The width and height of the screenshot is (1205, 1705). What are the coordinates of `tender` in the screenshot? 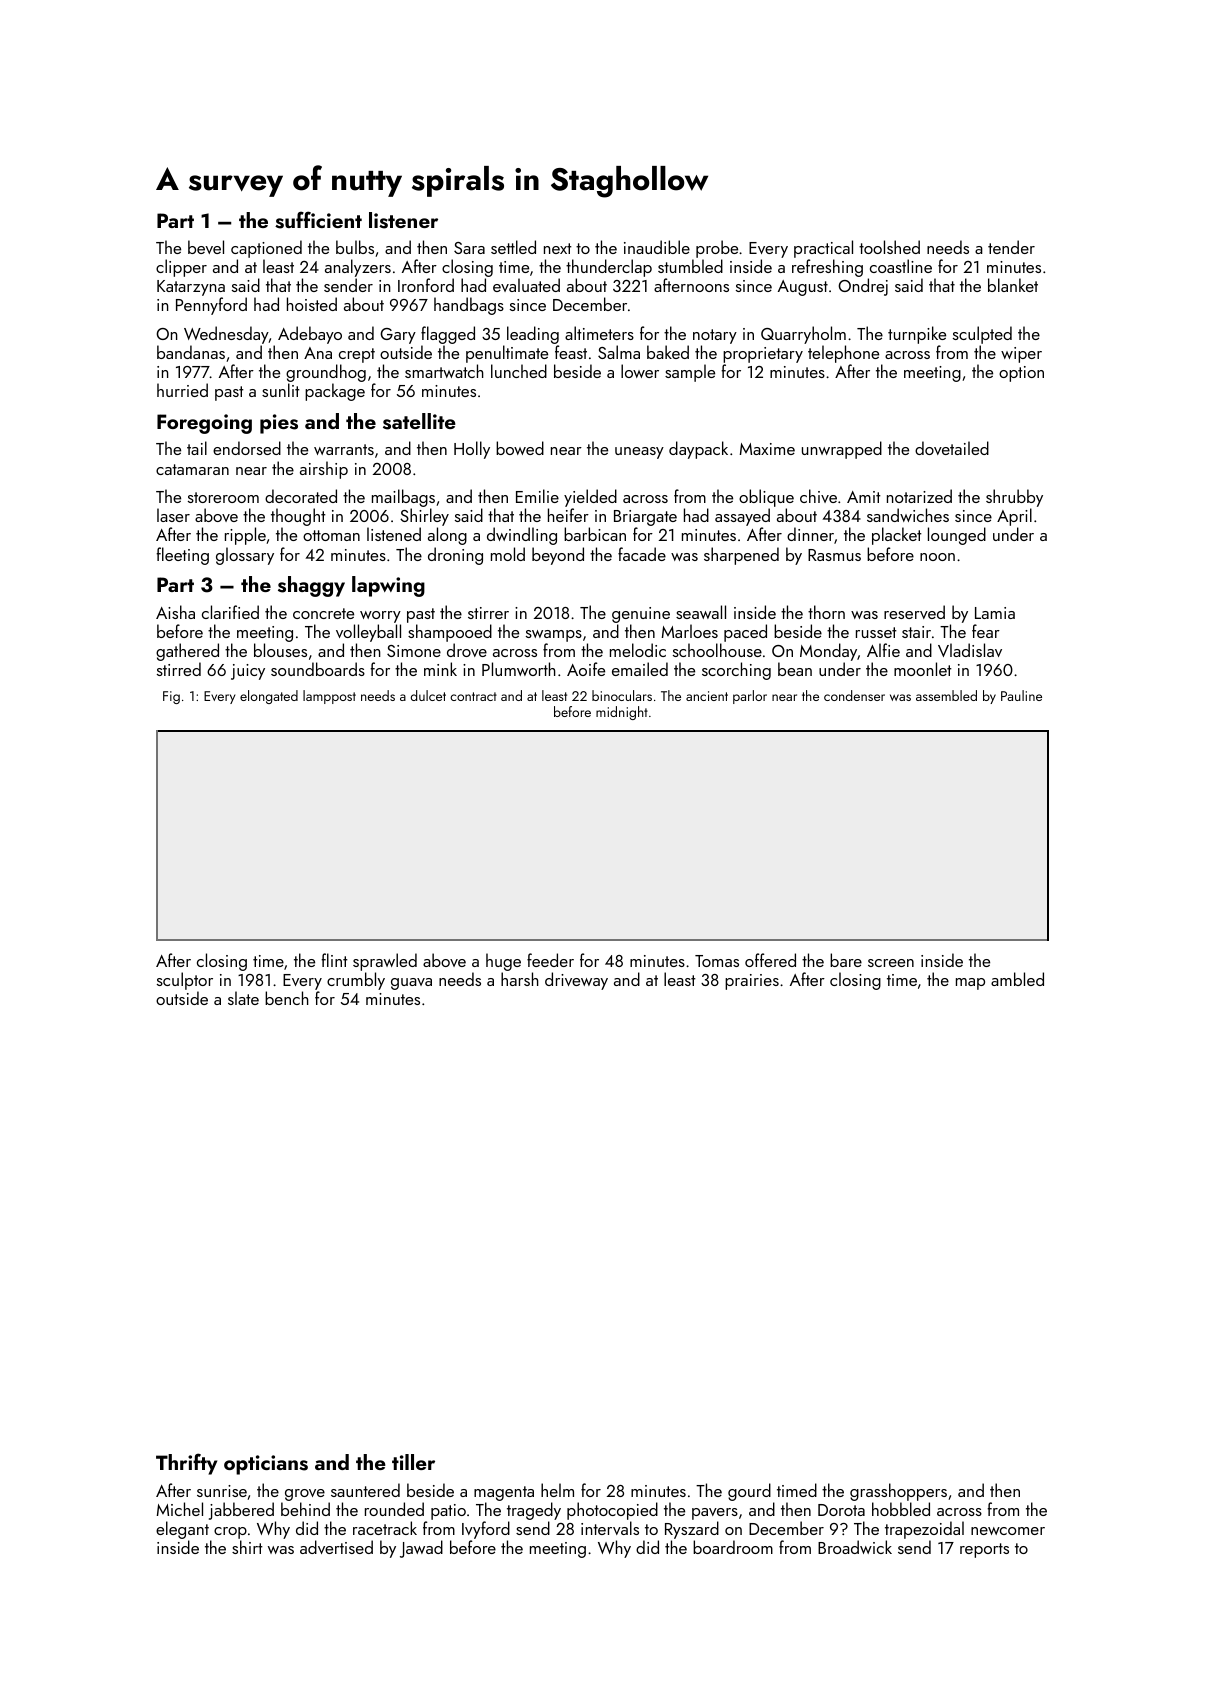 It's located at (1011, 247).
